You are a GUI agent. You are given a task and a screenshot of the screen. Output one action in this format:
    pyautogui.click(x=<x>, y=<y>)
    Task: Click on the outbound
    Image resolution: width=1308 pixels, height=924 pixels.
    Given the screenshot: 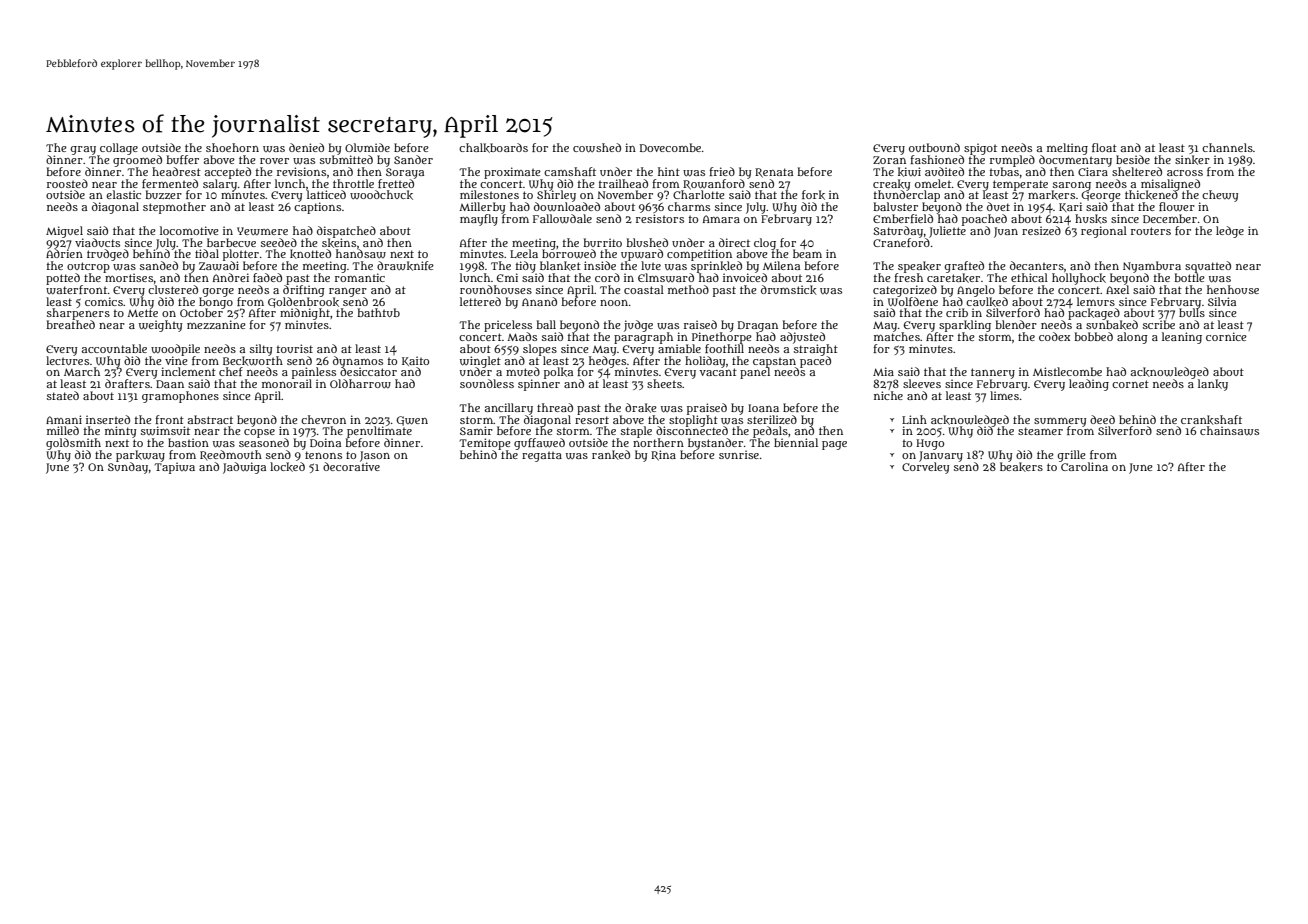 What is the action you would take?
    pyautogui.click(x=934, y=147)
